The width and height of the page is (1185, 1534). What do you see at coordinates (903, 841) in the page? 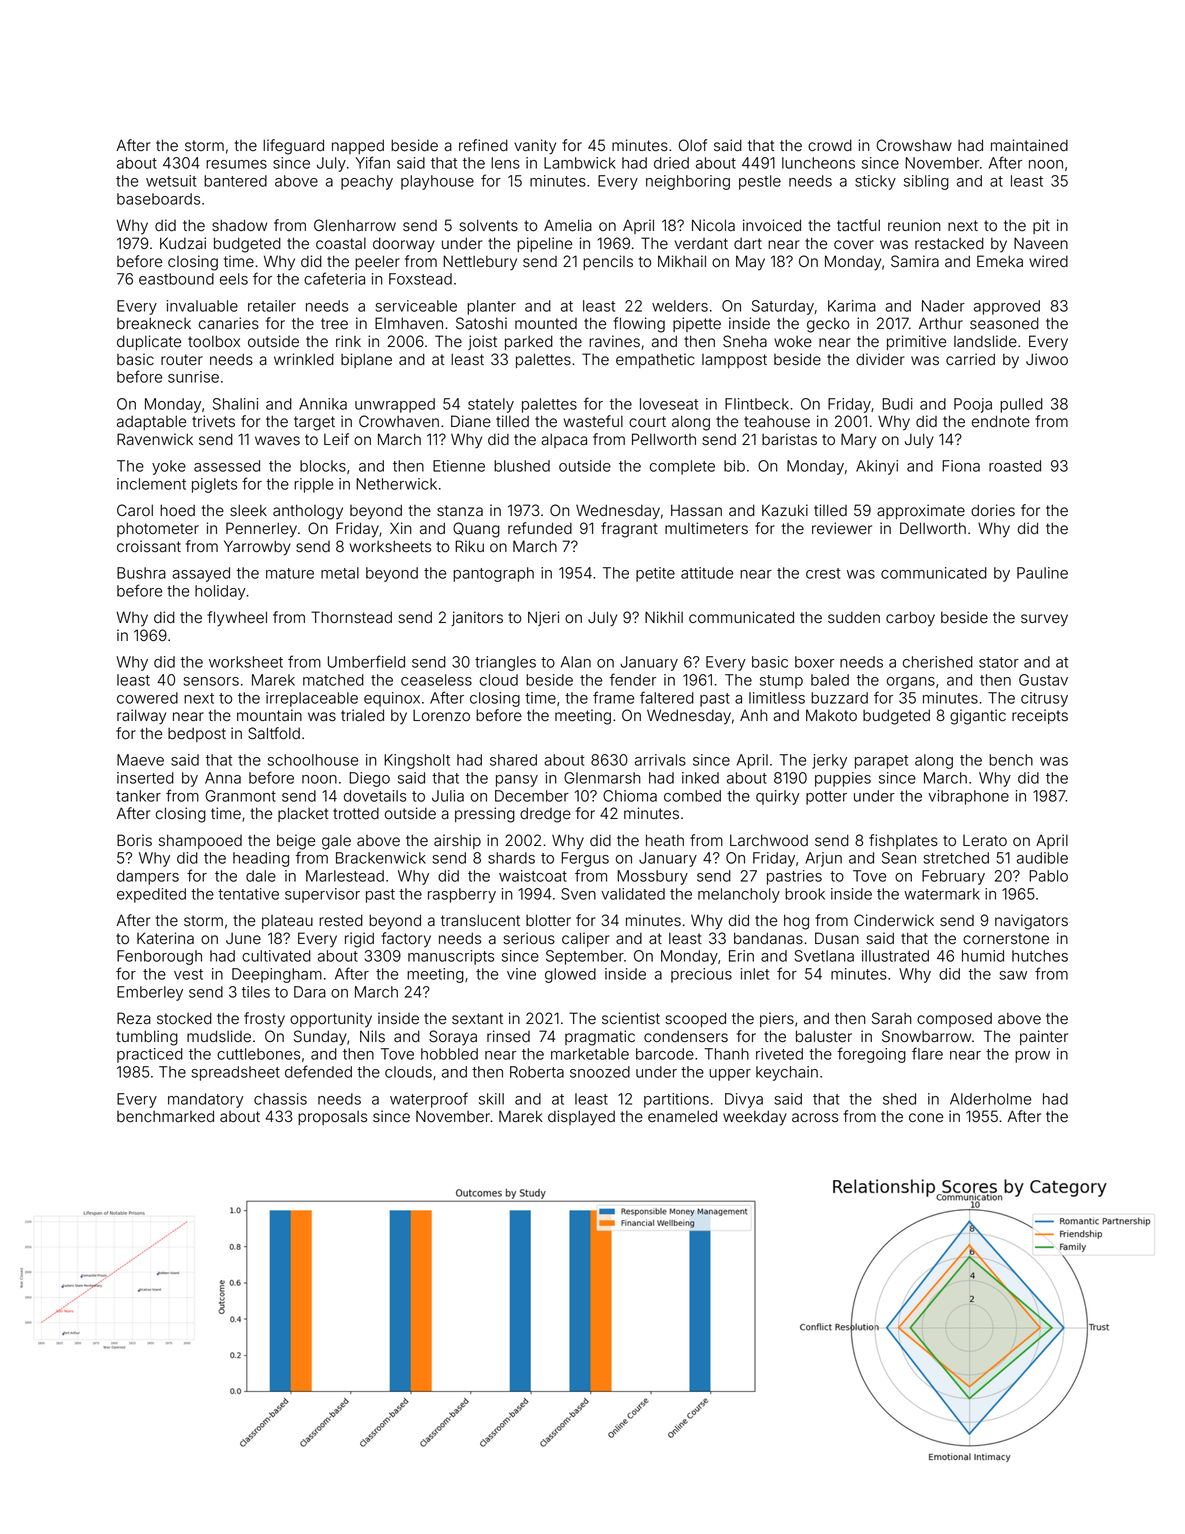
I see `fishplates` at bounding box center [903, 841].
